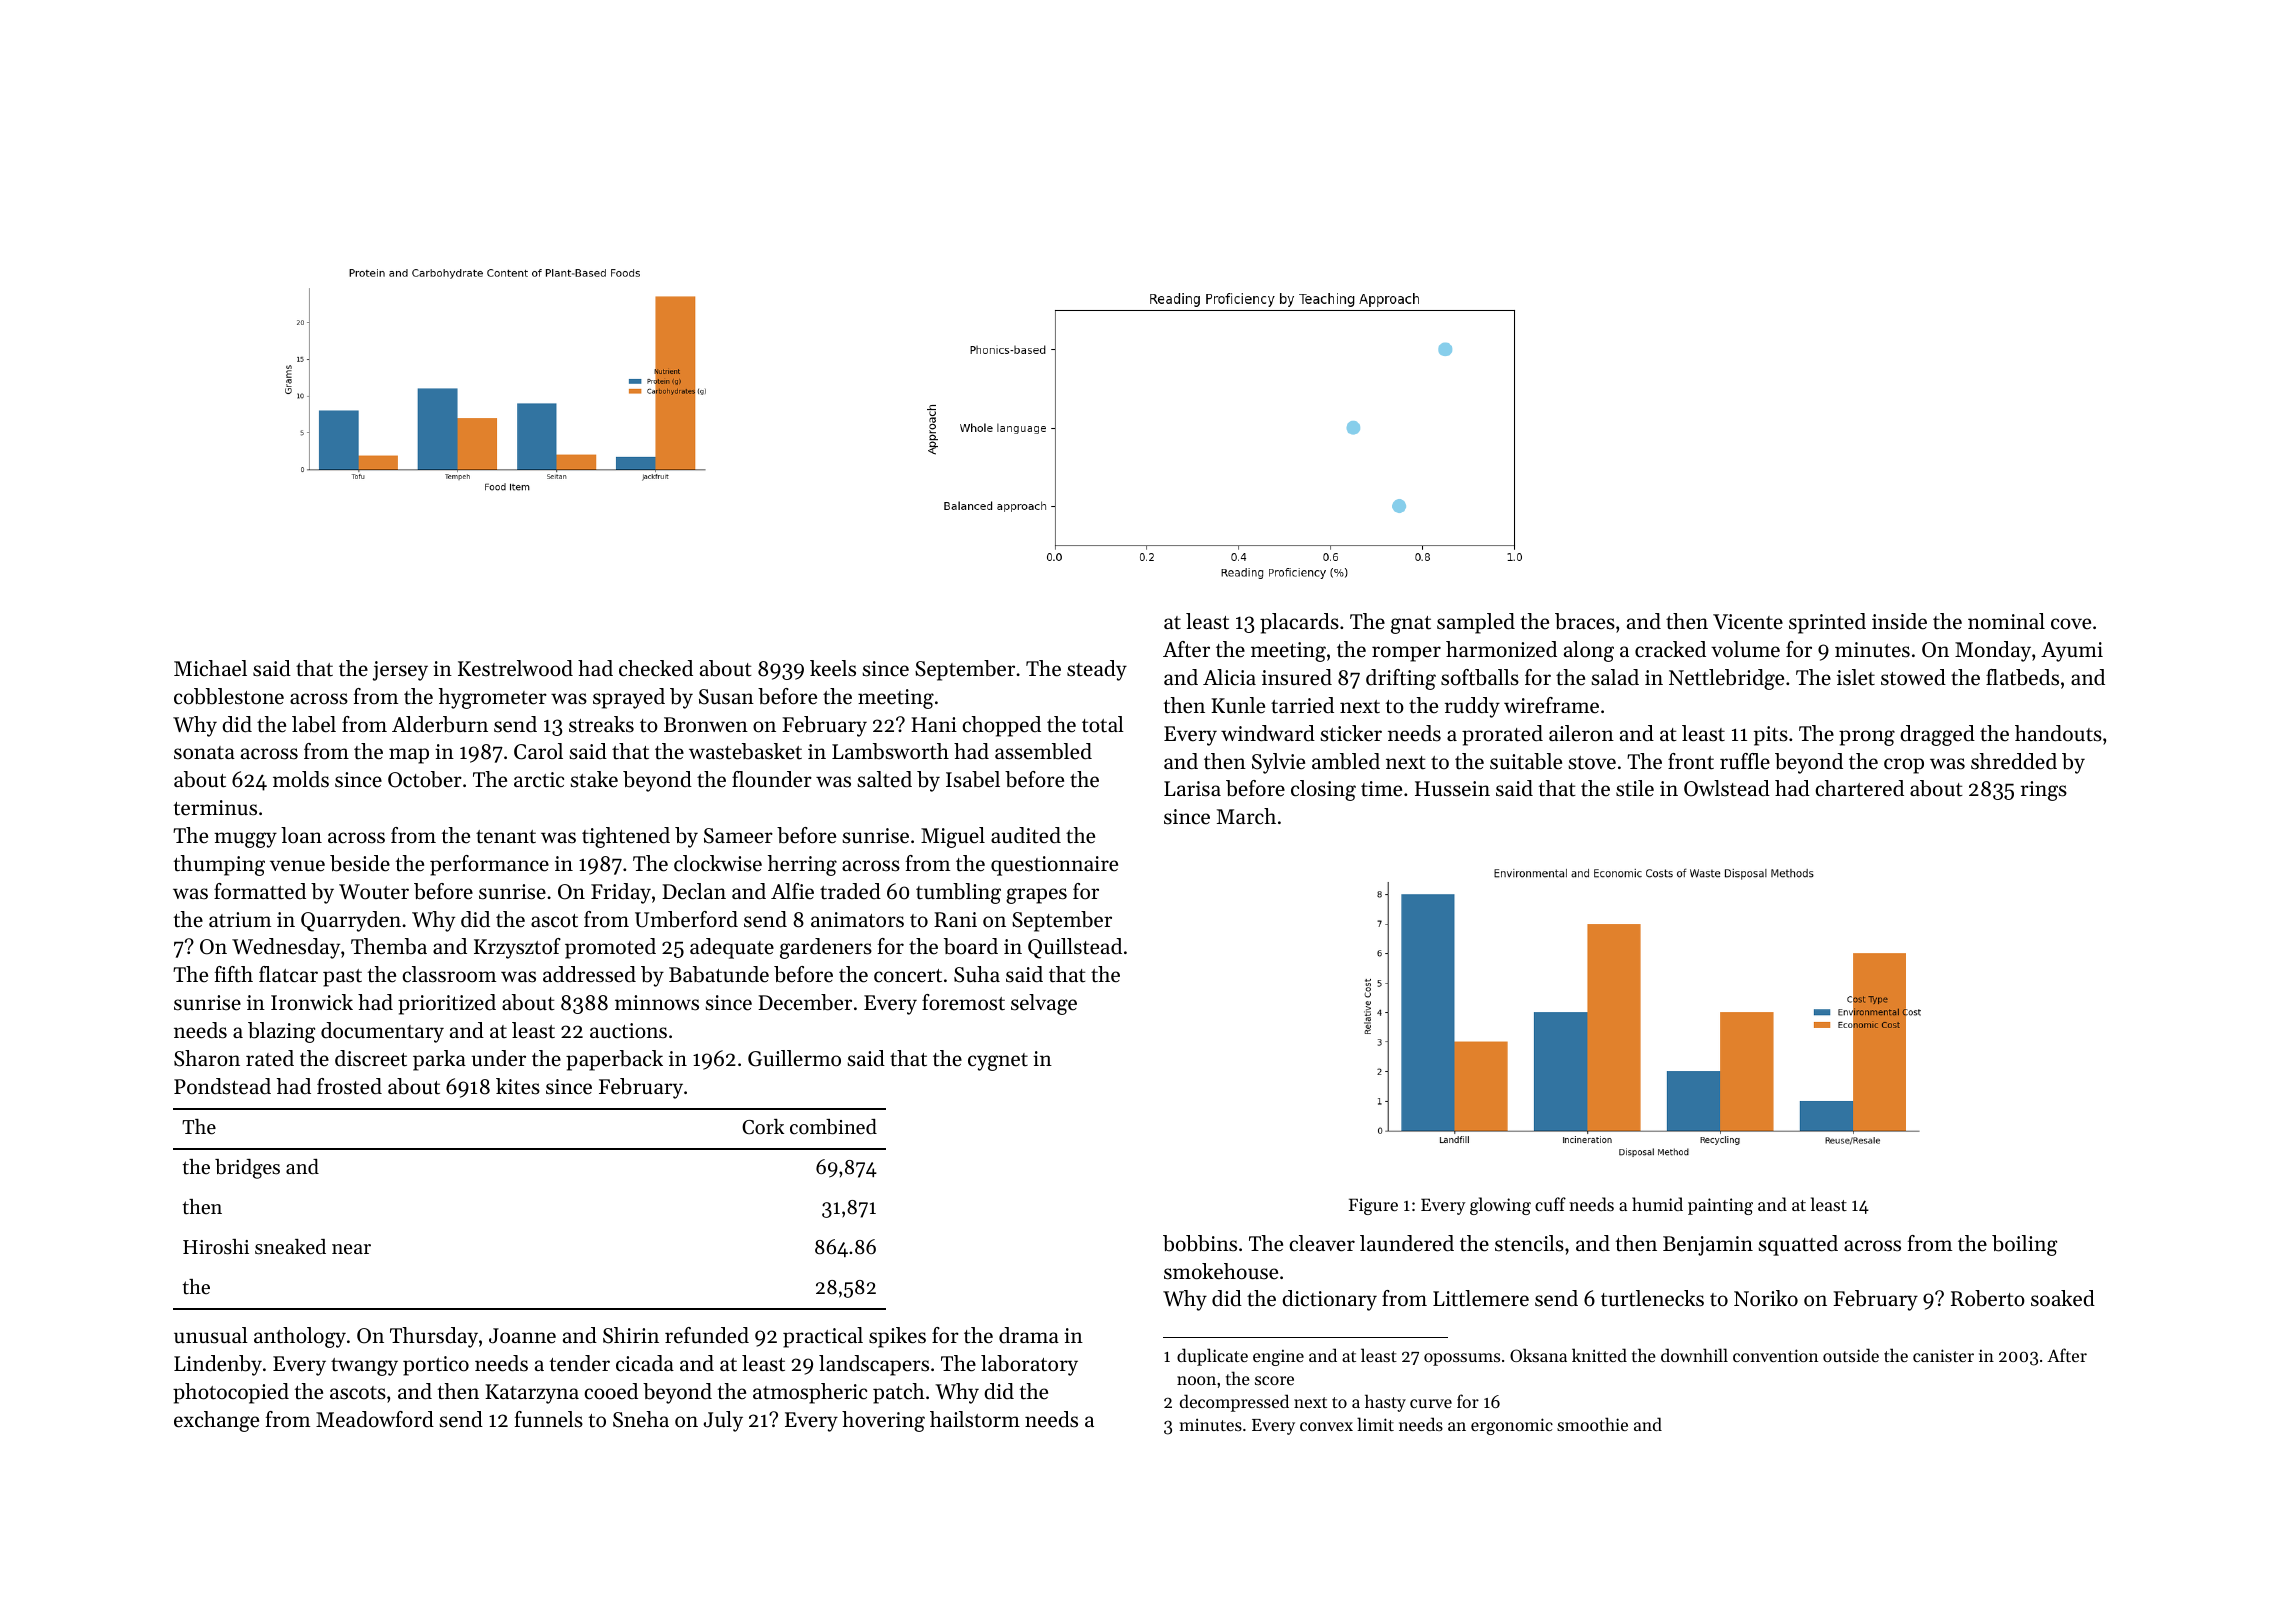 The width and height of the document is (2292, 1620). Describe the element at coordinates (1657, 1204) in the document. I see `humid` at that location.
